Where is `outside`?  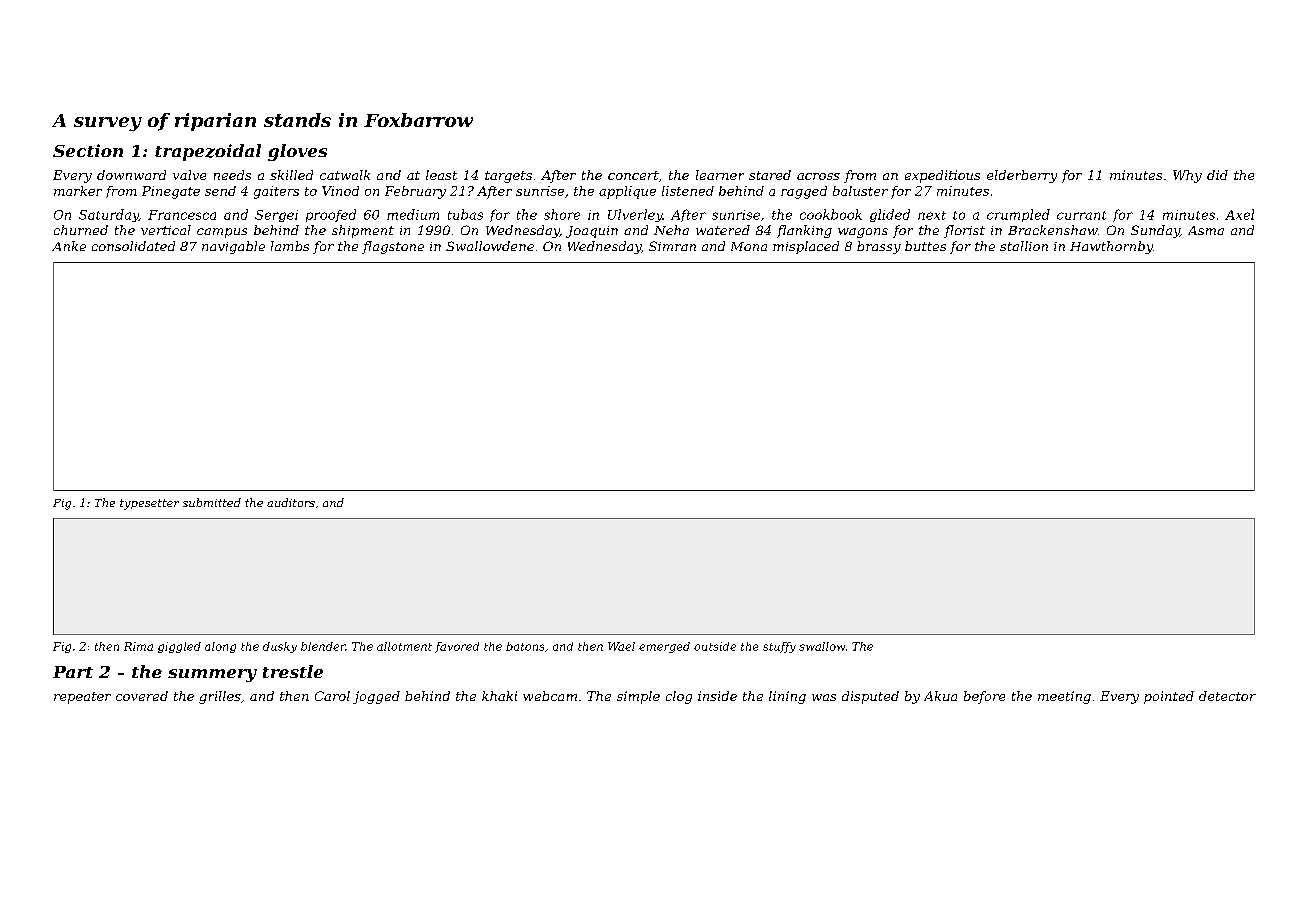 outside is located at coordinates (715, 646).
